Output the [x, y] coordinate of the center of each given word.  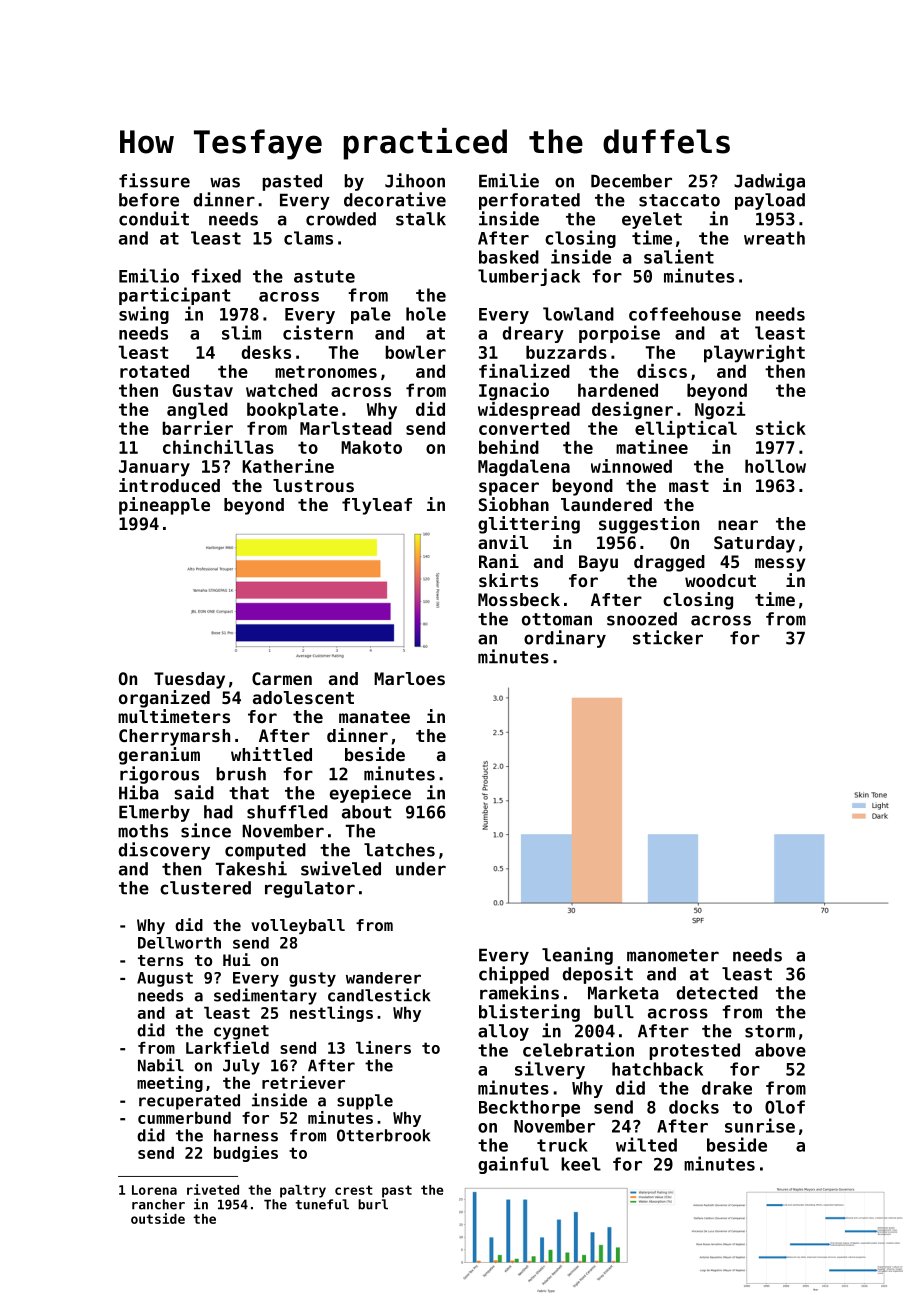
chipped [514, 975]
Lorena [154, 1190]
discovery [164, 851]
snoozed [642, 619]
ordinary [565, 639]
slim [241, 332]
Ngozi [720, 411]
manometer [673, 955]
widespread [529, 411]
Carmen [282, 678]
